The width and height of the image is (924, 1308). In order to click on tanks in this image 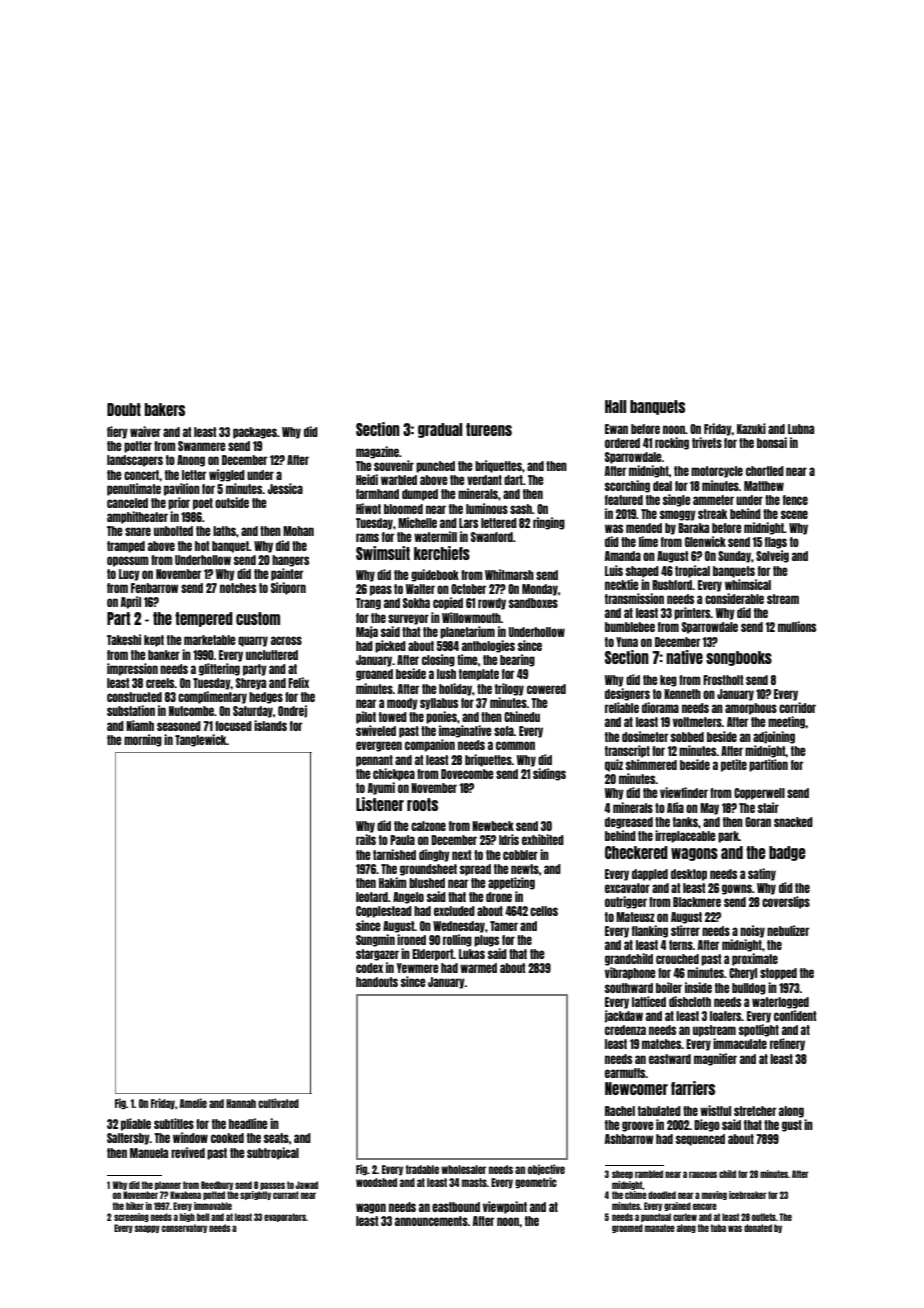, I will do `click(685, 822)`.
